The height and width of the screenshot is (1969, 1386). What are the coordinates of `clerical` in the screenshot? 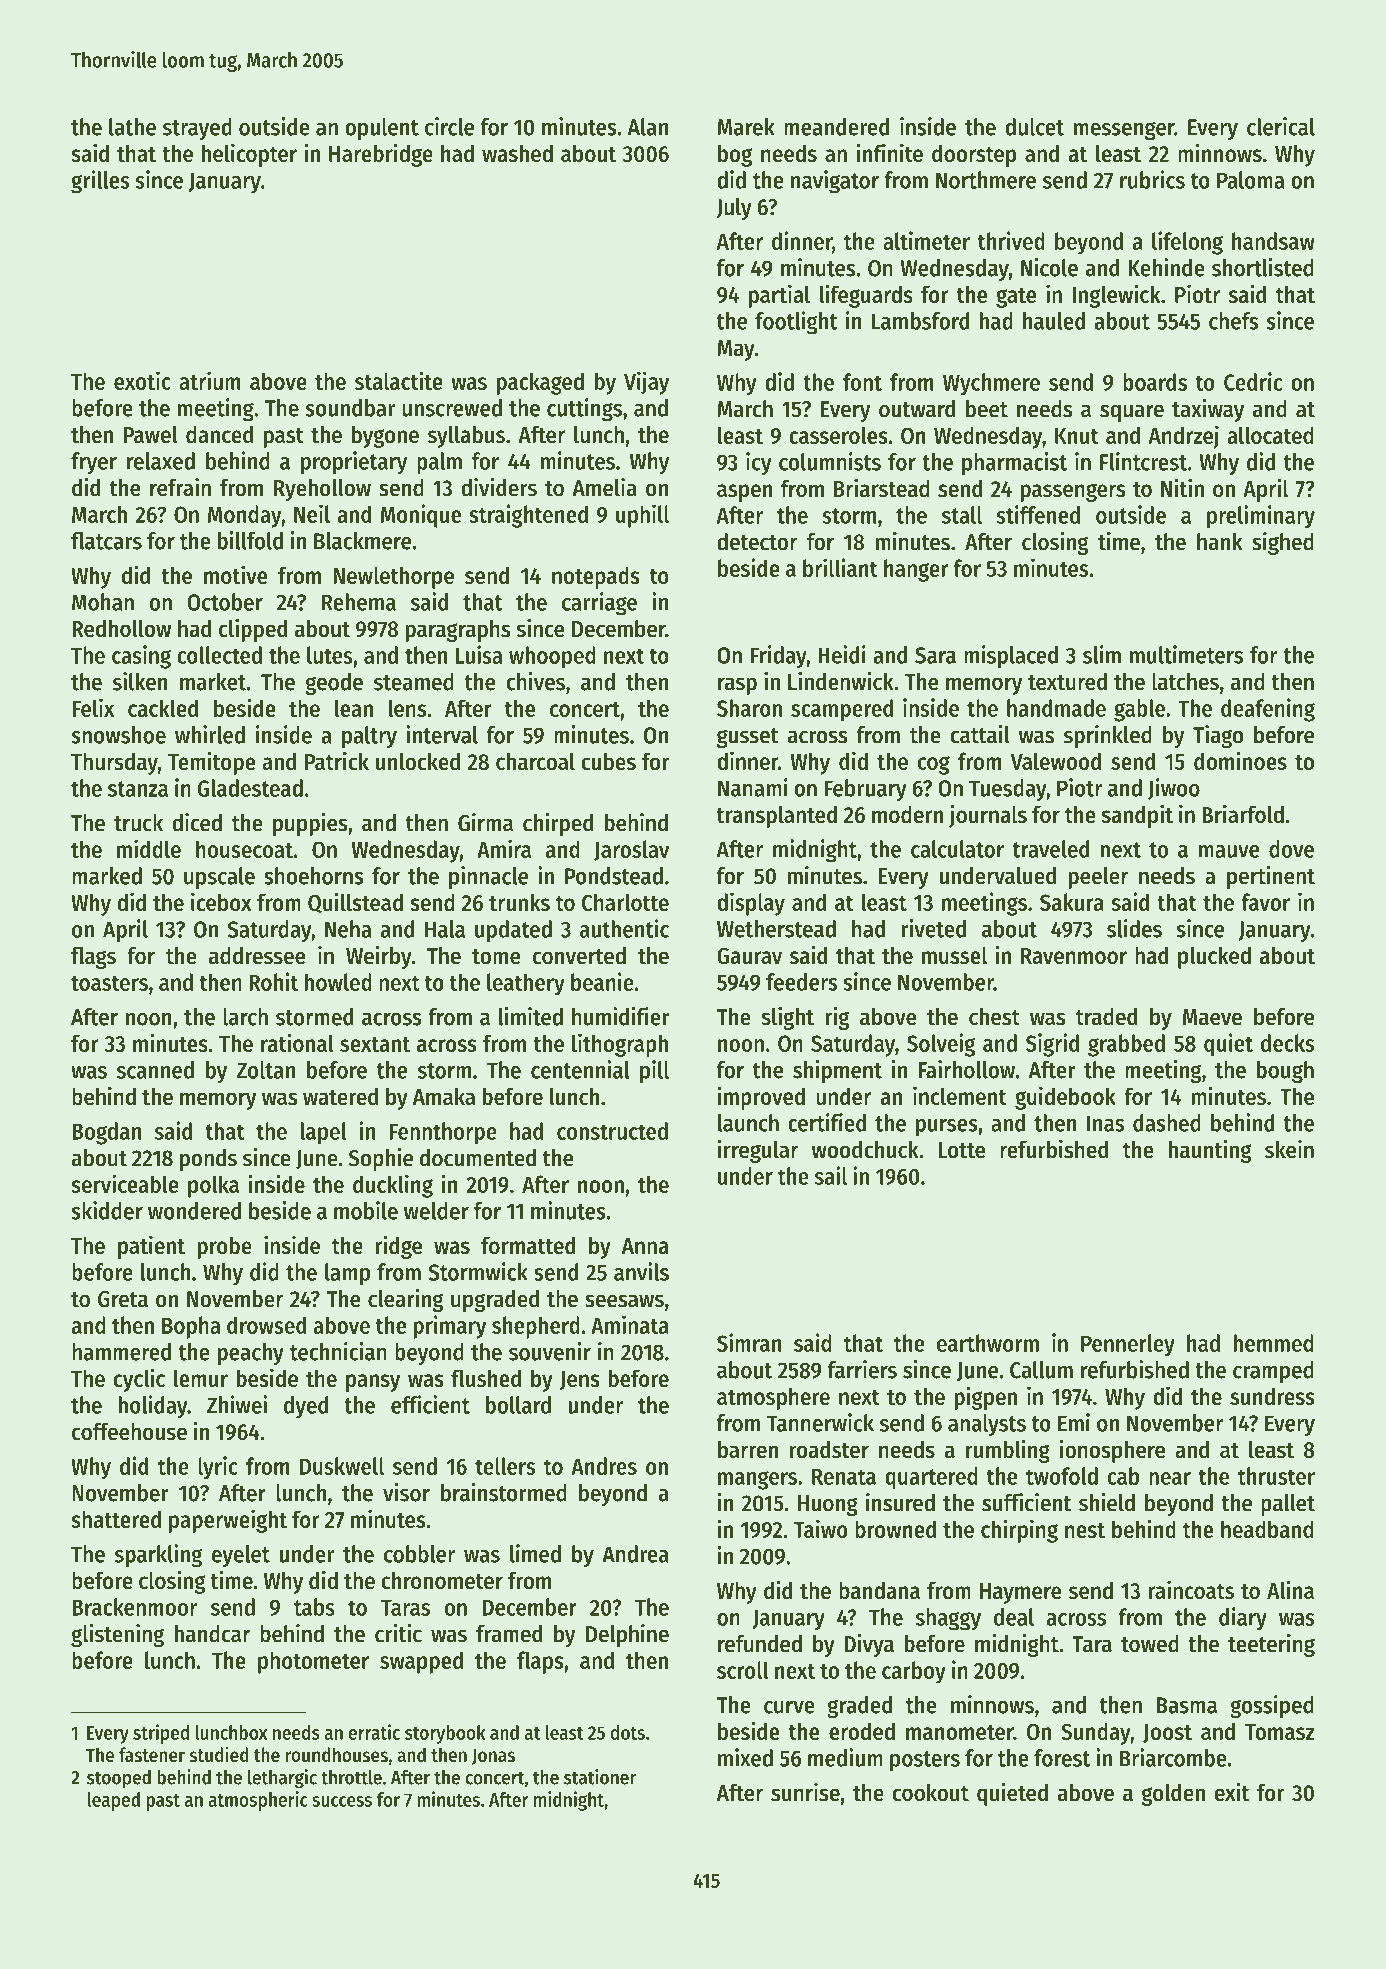 It's located at (1281, 126).
